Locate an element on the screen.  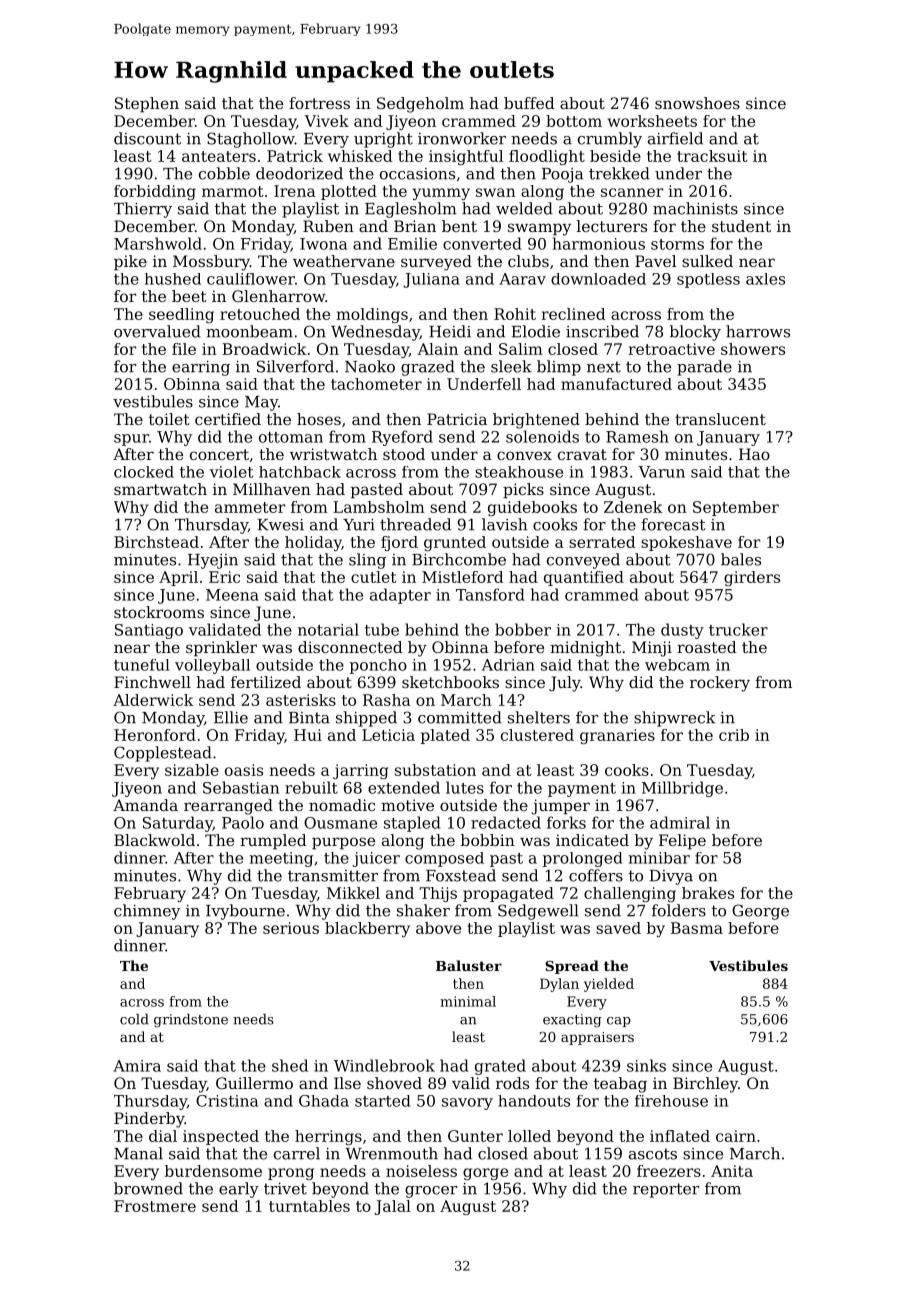
Hui is located at coordinates (308, 735).
